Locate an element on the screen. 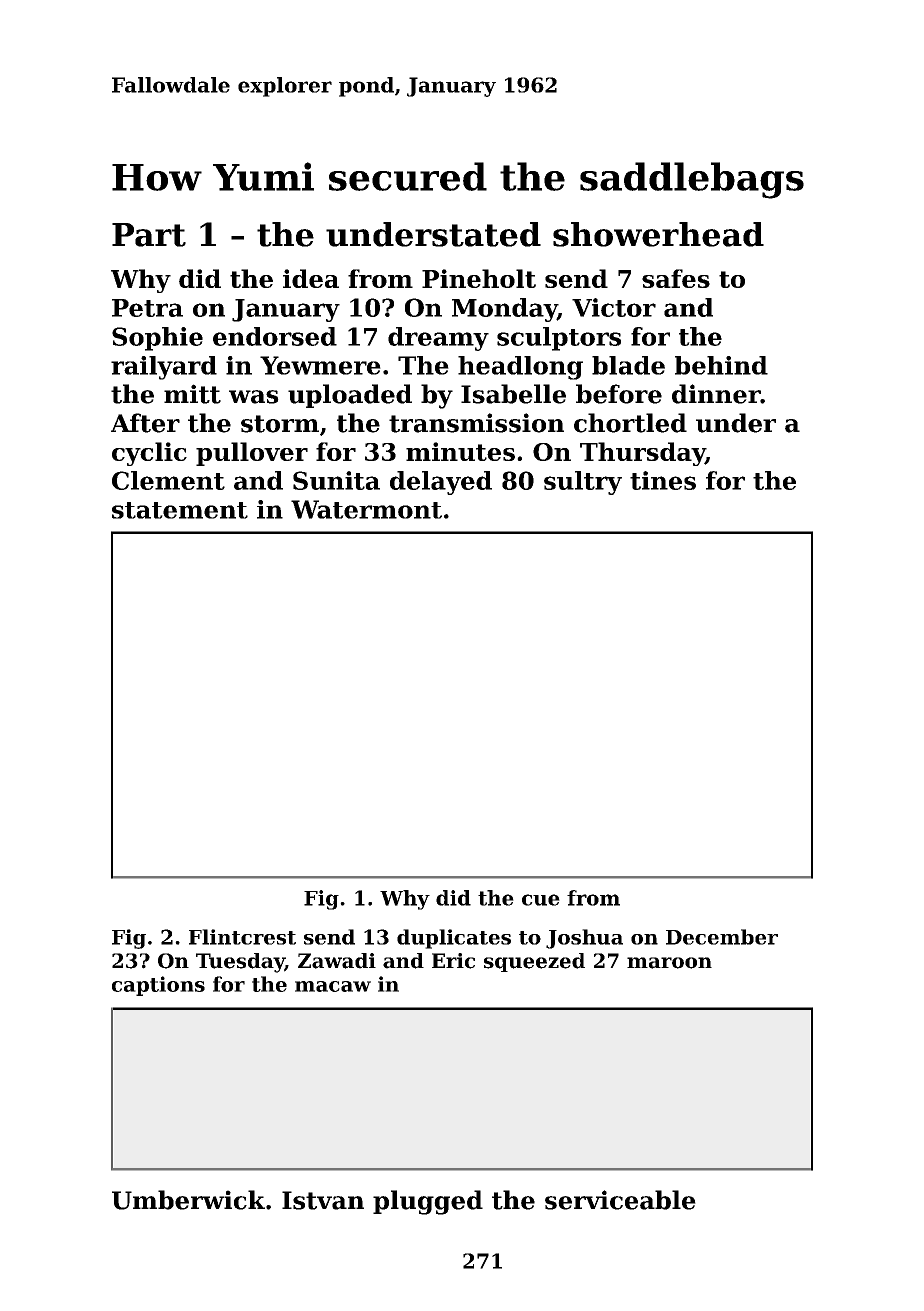 The width and height of the screenshot is (924, 1311). blade is located at coordinates (628, 365).
